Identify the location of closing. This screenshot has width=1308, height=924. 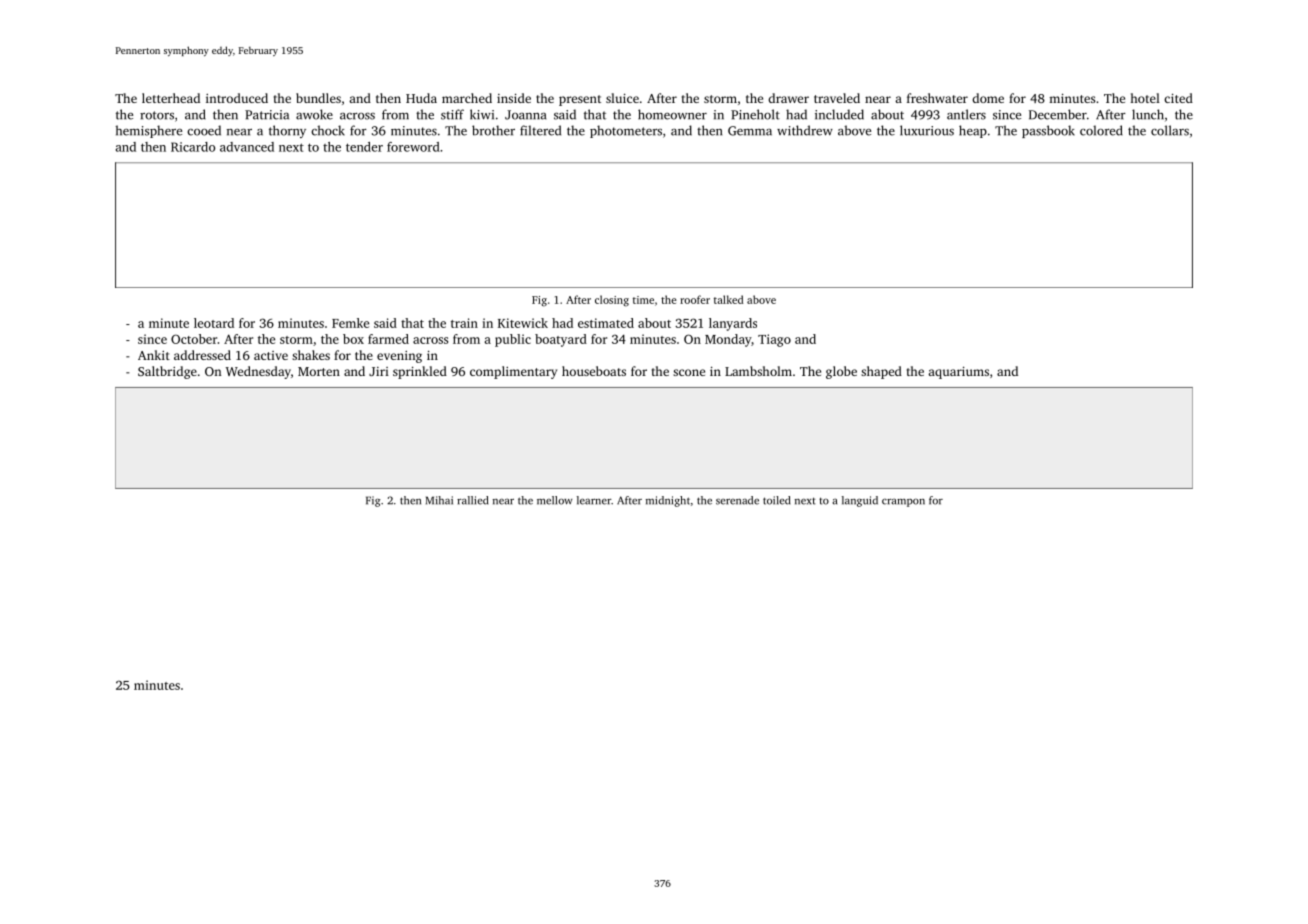
(612, 301).
